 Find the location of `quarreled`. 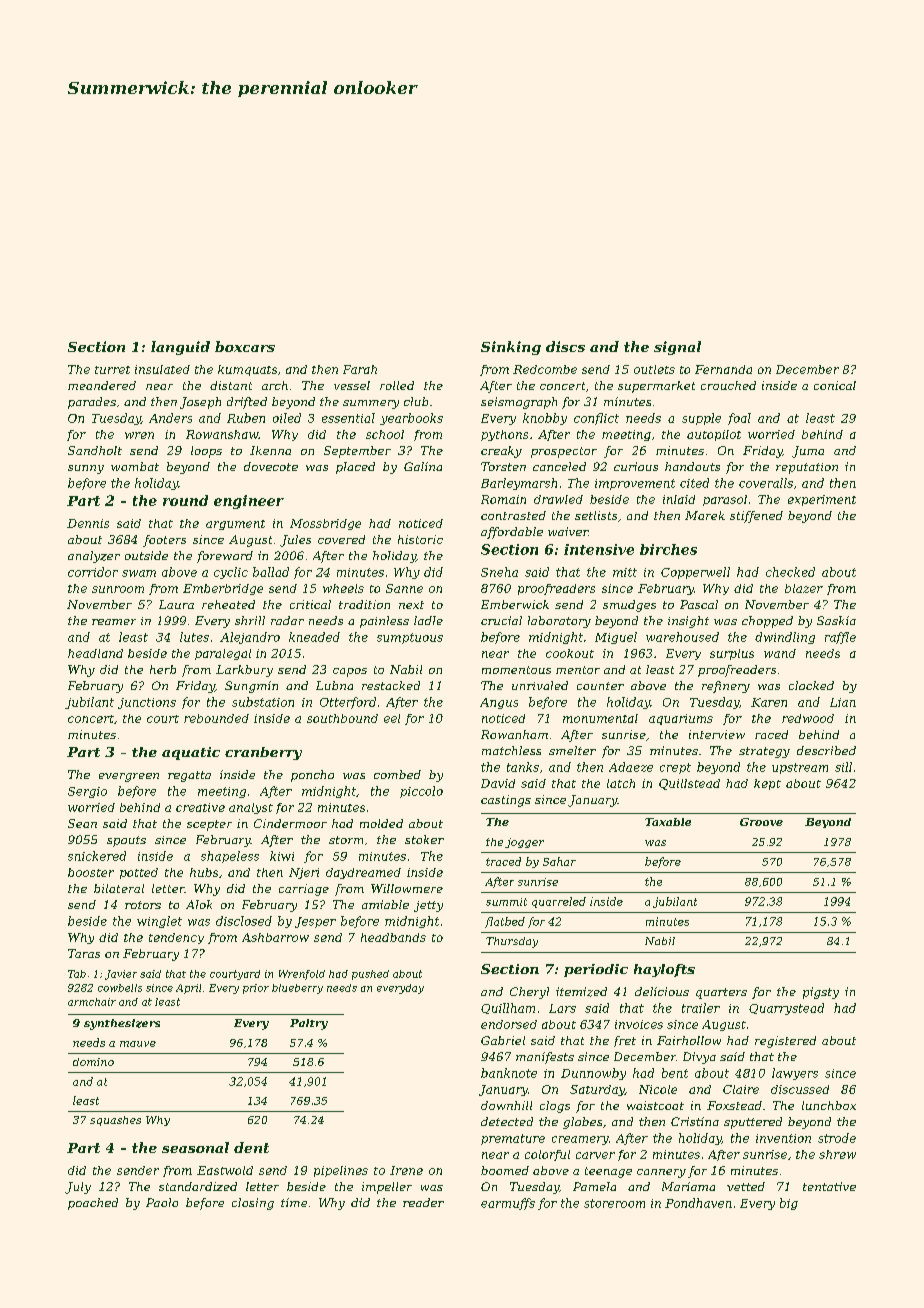

quarreled is located at coordinates (559, 902).
